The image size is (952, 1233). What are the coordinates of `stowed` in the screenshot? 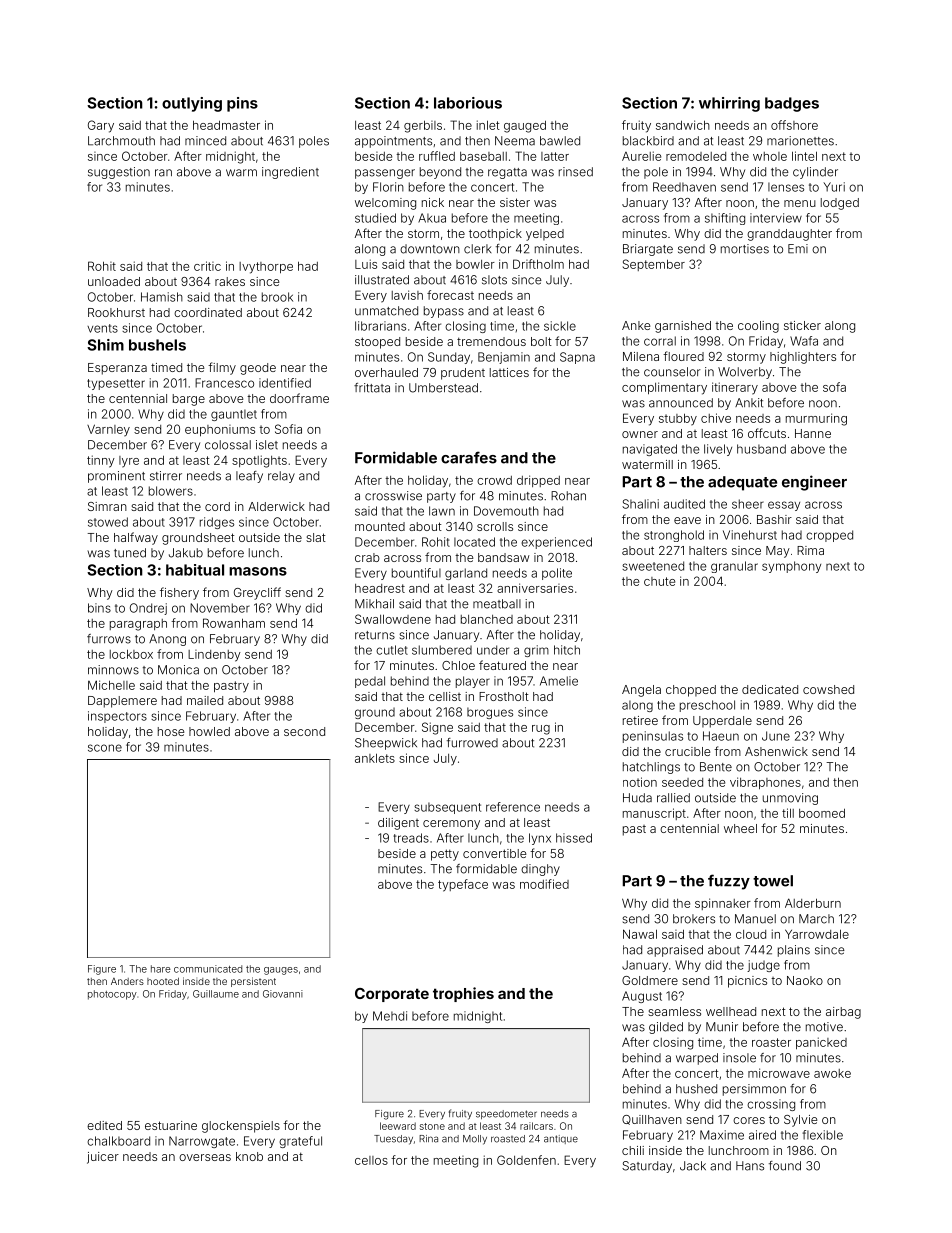 It's located at (108, 522).
